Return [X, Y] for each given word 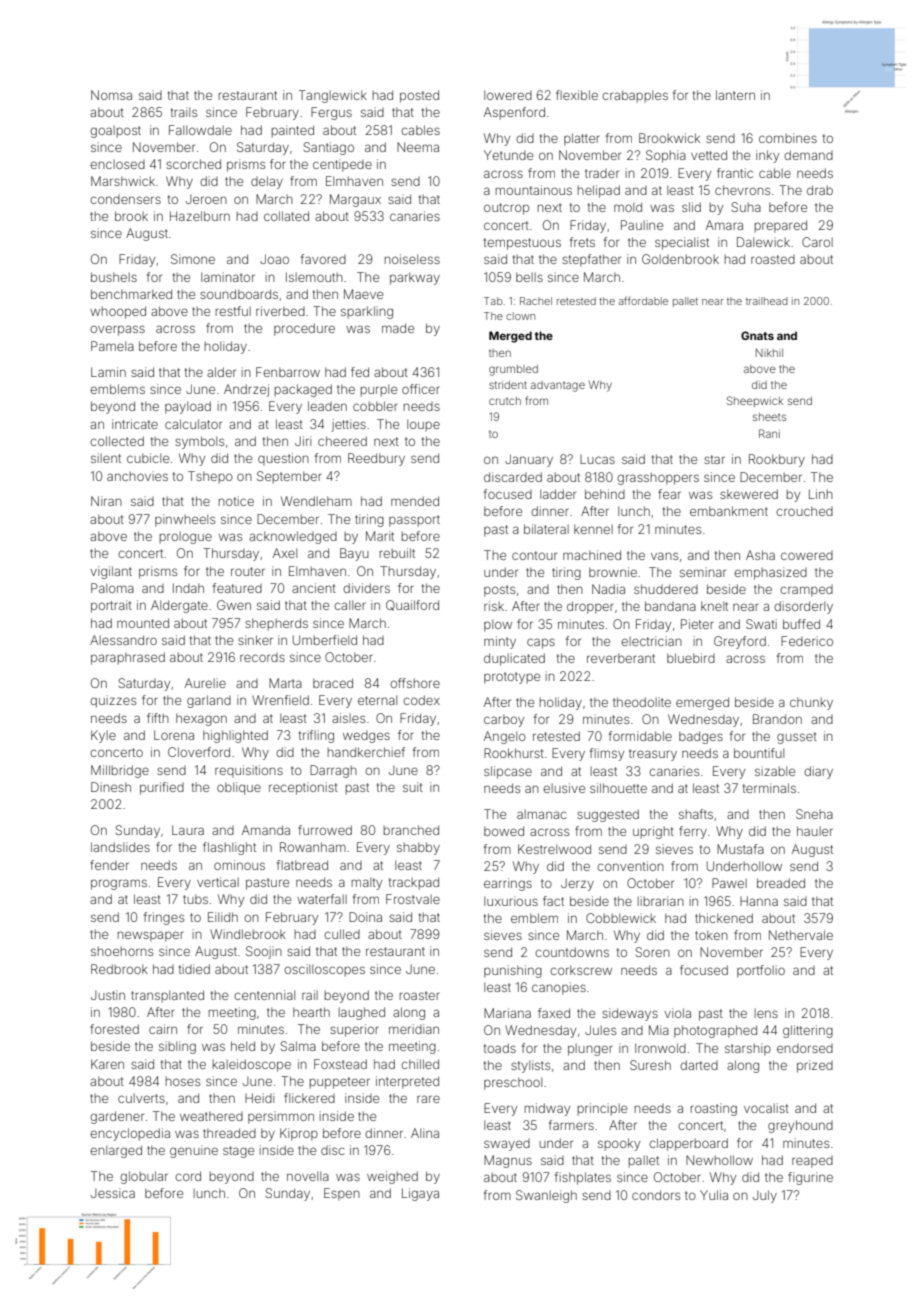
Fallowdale [200, 130]
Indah [188, 588]
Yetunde [508, 155]
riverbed [280, 311]
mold [628, 207]
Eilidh [223, 917]
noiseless [412, 259]
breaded [781, 883]
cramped [806, 591]
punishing [513, 971]
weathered [211, 1116]
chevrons [742, 190]
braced [333, 683]
